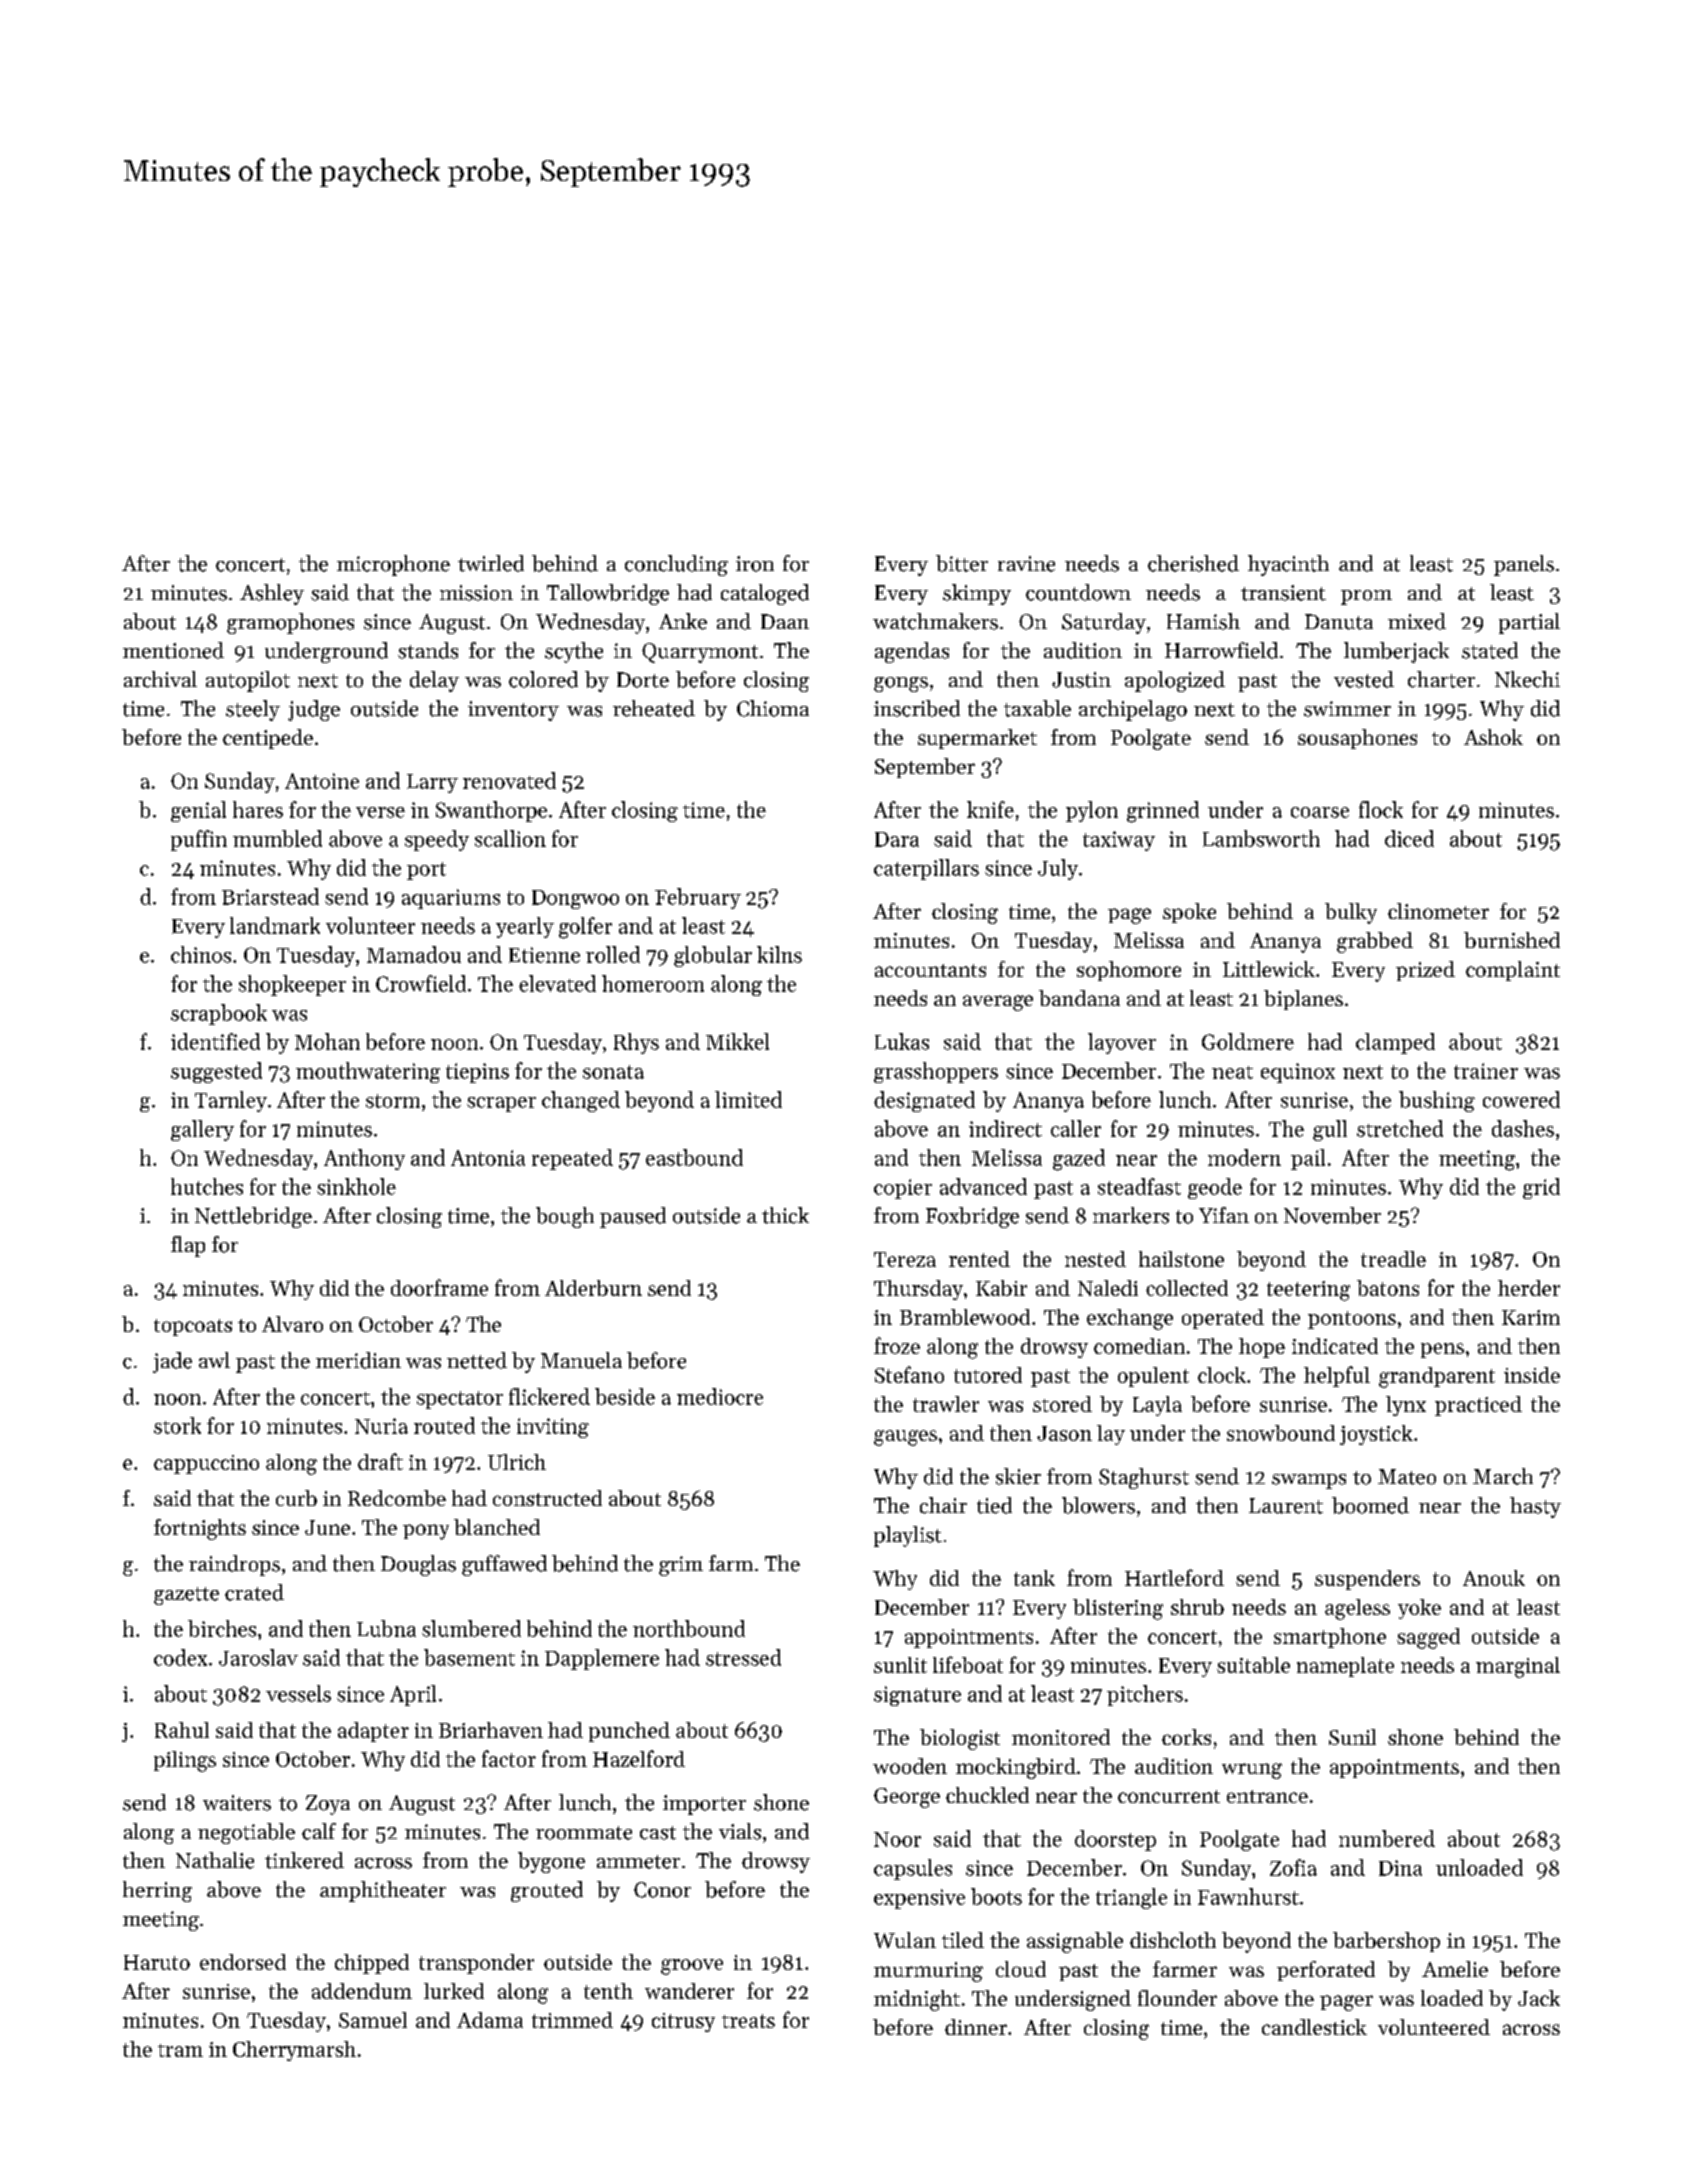 The height and width of the document is (2178, 1683). I want to click on grid, so click(1541, 1188).
